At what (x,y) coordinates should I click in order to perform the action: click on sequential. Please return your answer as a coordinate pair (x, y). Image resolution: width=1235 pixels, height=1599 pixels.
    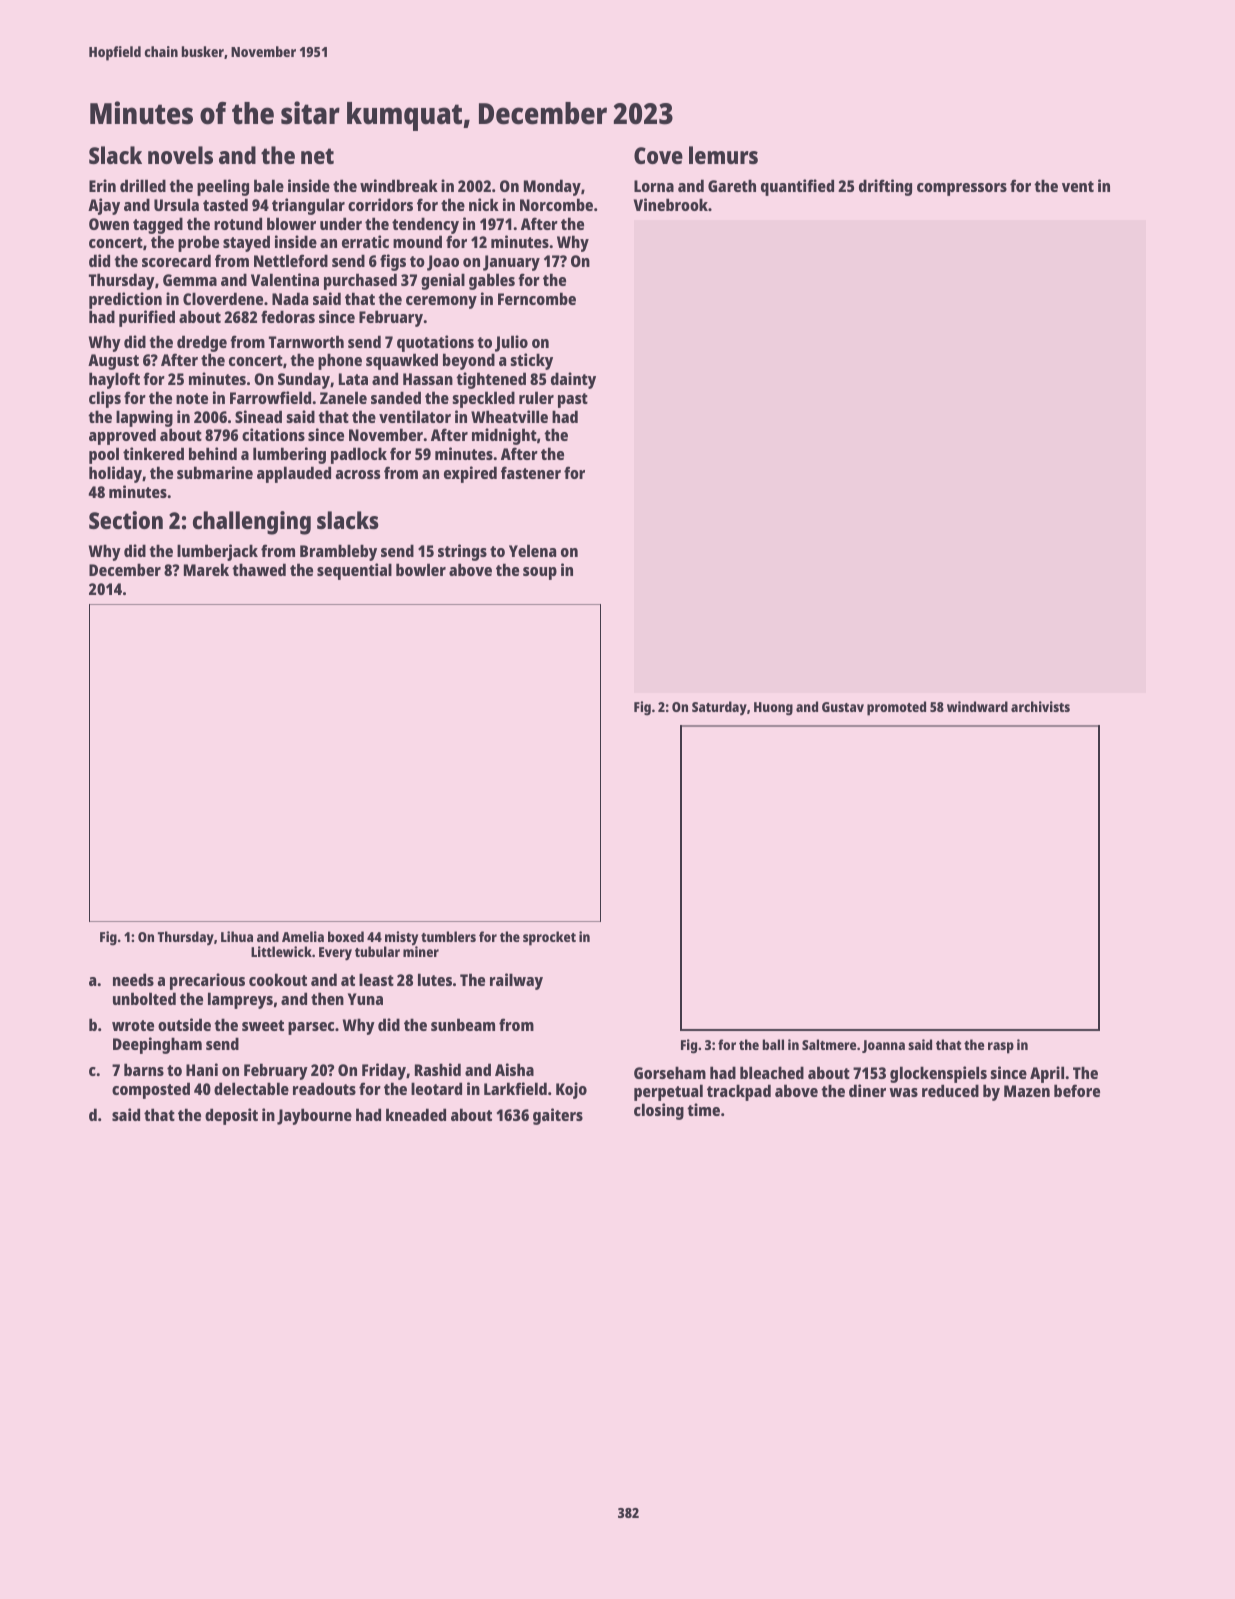
    Looking at the image, I should click on (354, 571).
